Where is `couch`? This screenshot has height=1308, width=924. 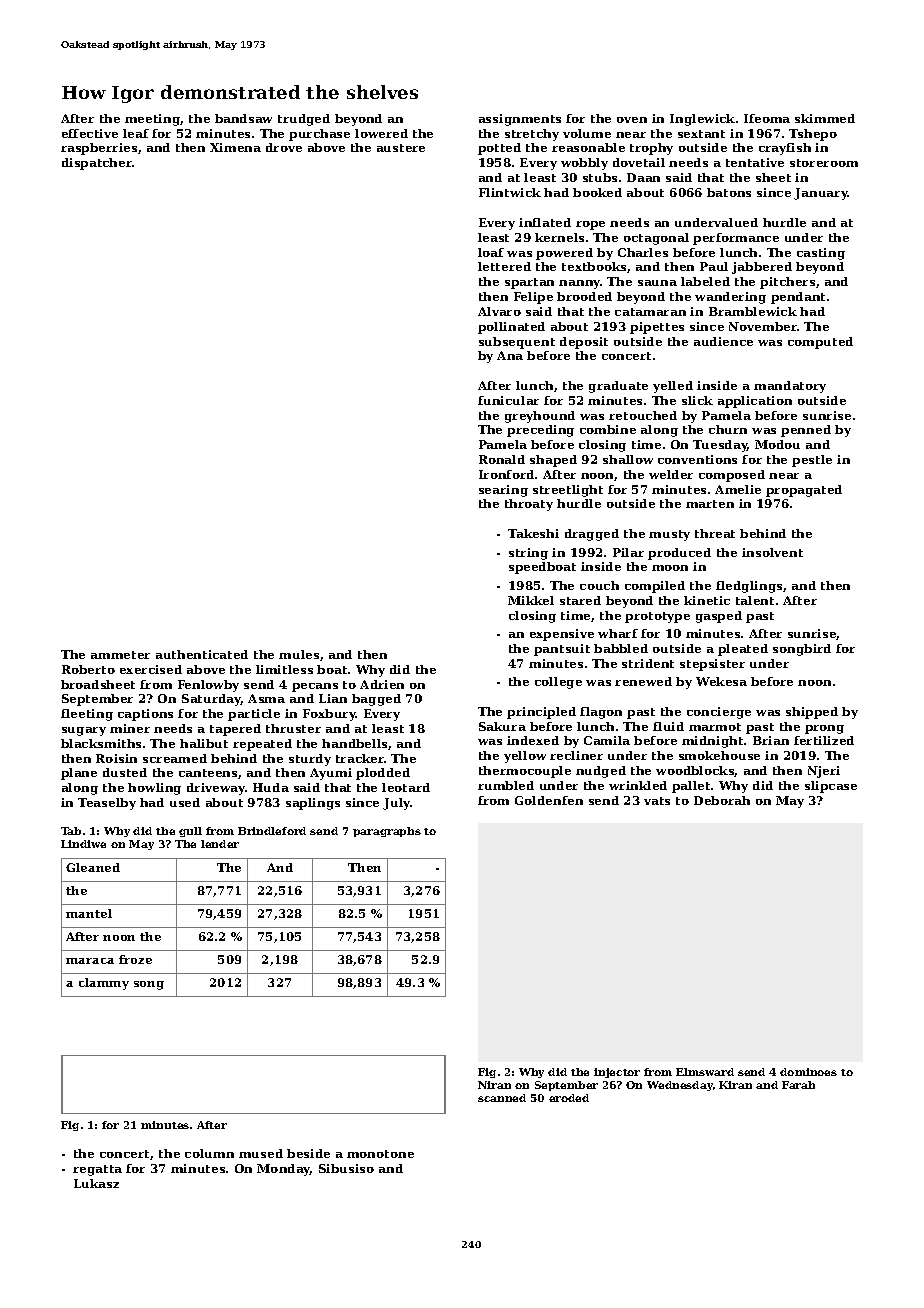
couch is located at coordinates (599, 585).
